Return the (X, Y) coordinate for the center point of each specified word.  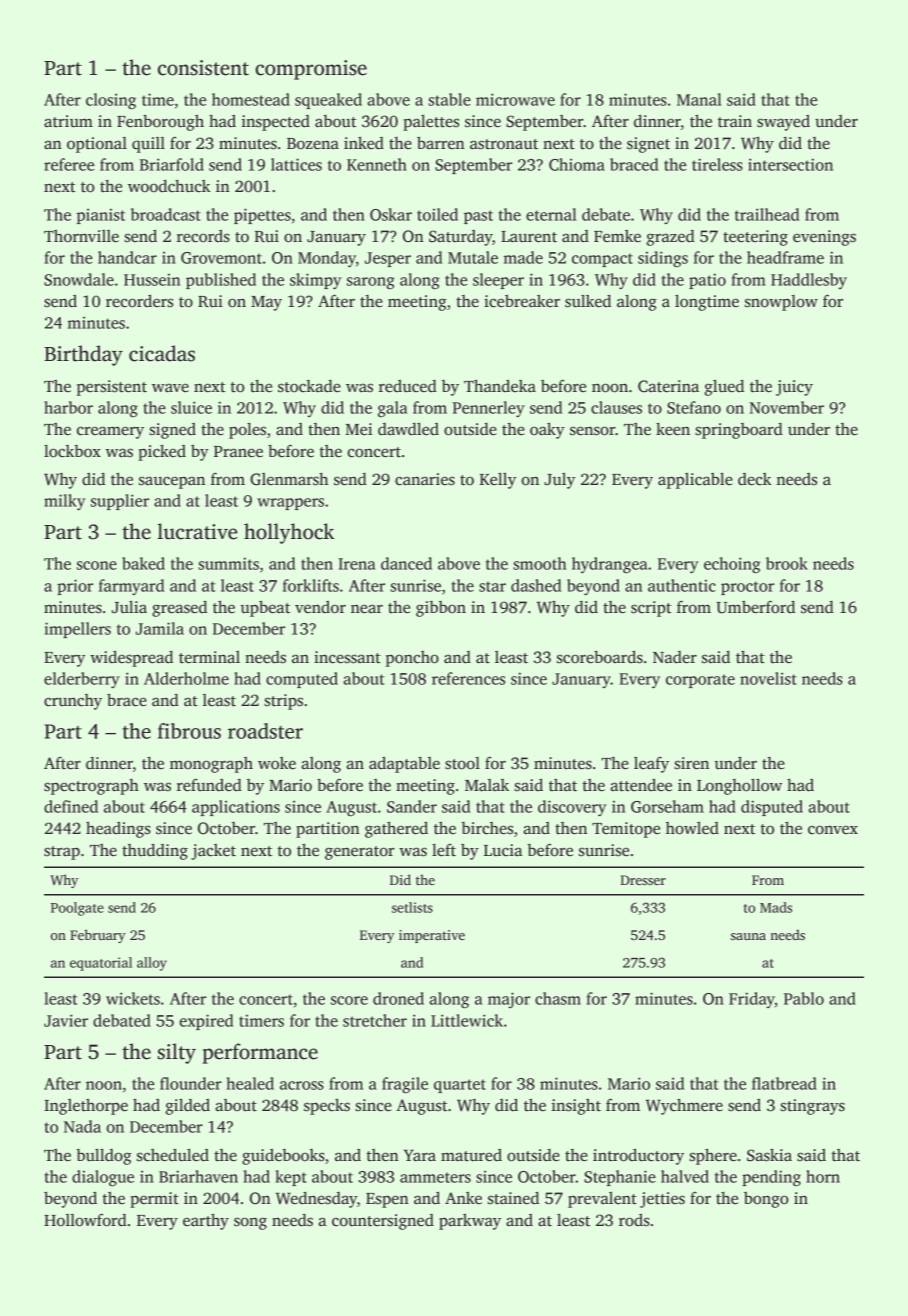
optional (97, 145)
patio (707, 281)
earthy (206, 1221)
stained (513, 1198)
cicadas (162, 353)
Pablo (804, 998)
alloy (152, 964)
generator (360, 853)
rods (634, 1220)
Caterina (668, 386)
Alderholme (186, 678)
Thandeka (500, 385)
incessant (347, 657)
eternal (551, 214)
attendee (641, 785)
